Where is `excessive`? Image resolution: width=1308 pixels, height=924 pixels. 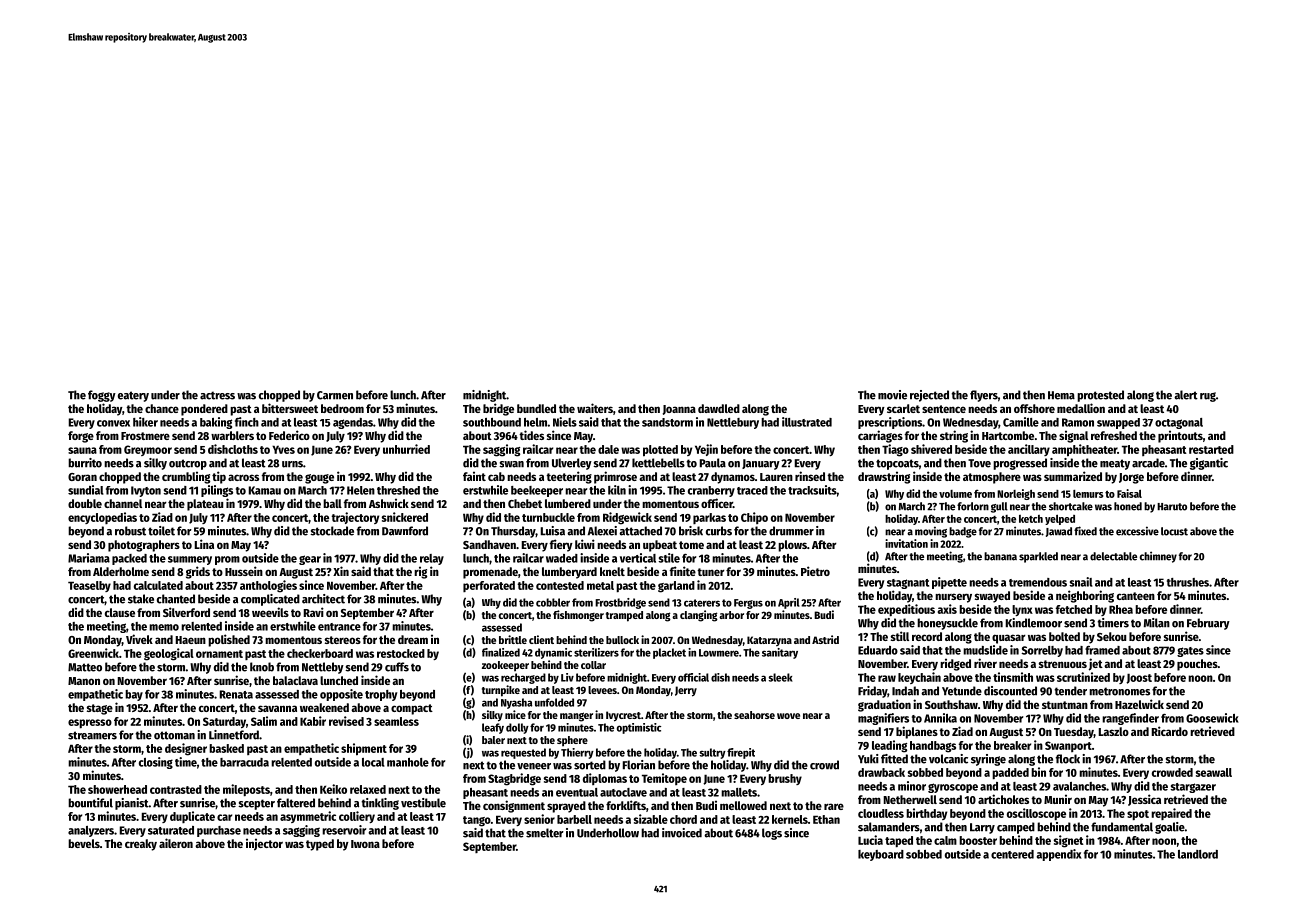 excessive is located at coordinates (1137, 531).
